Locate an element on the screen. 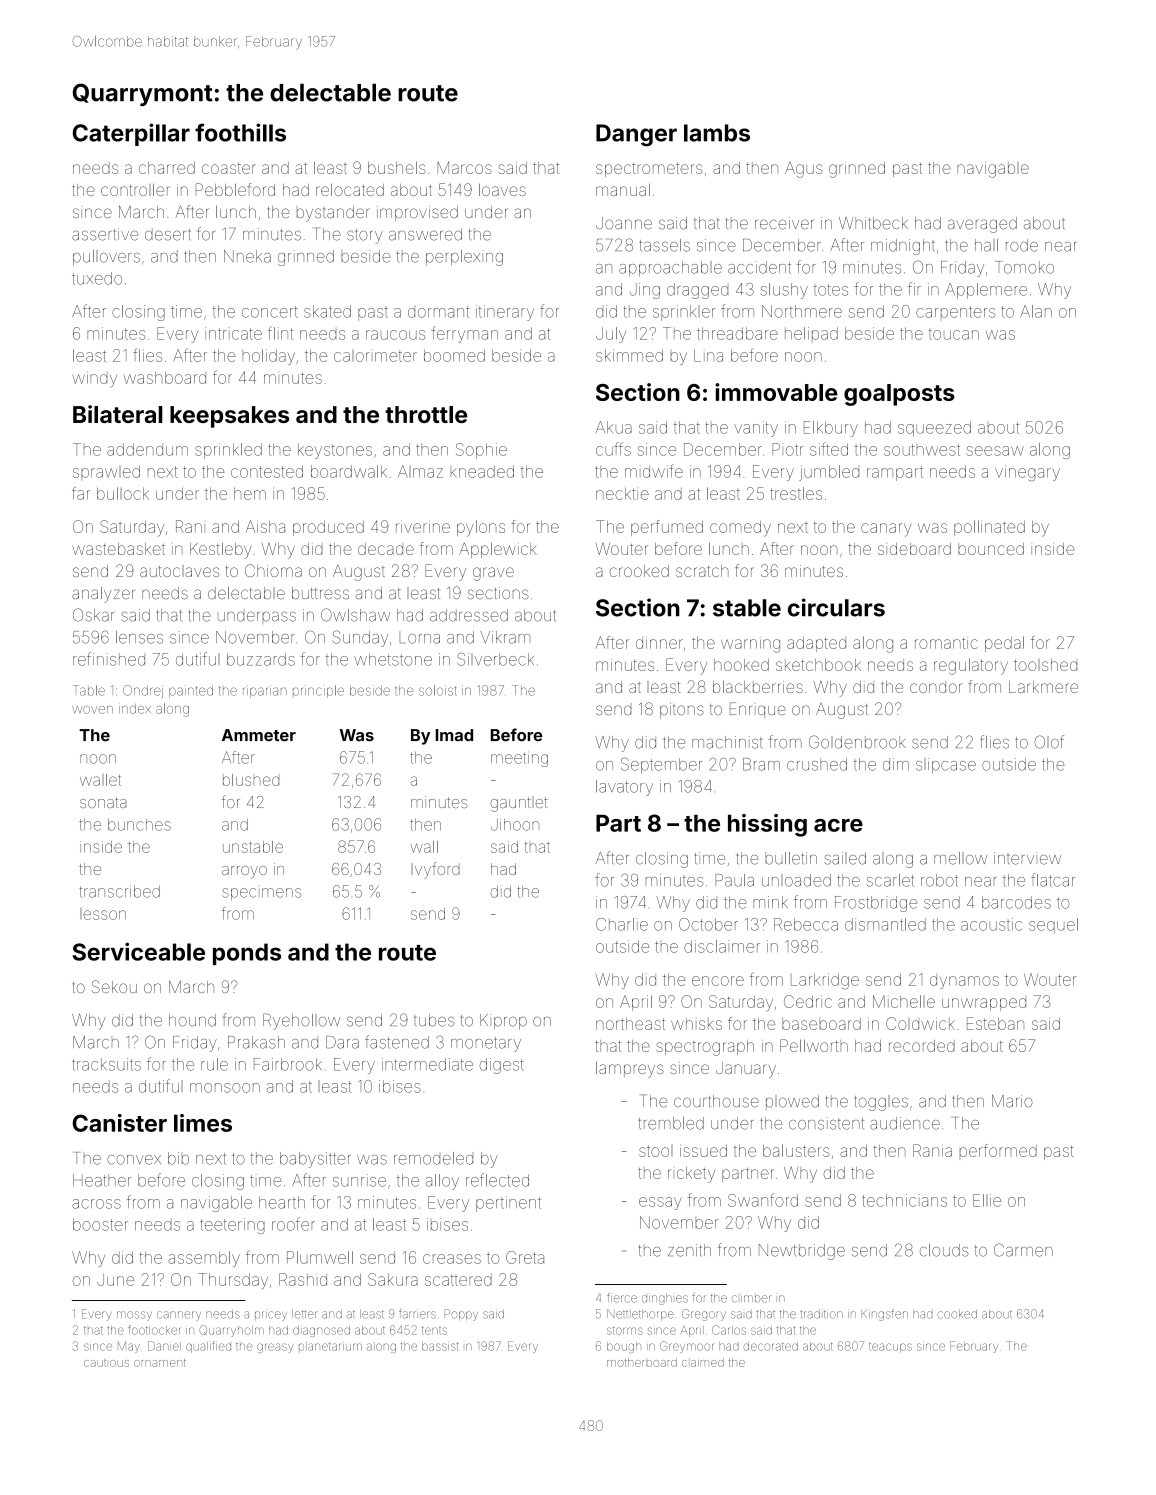 The image size is (1156, 1495). Ivyford is located at coordinates (435, 870).
